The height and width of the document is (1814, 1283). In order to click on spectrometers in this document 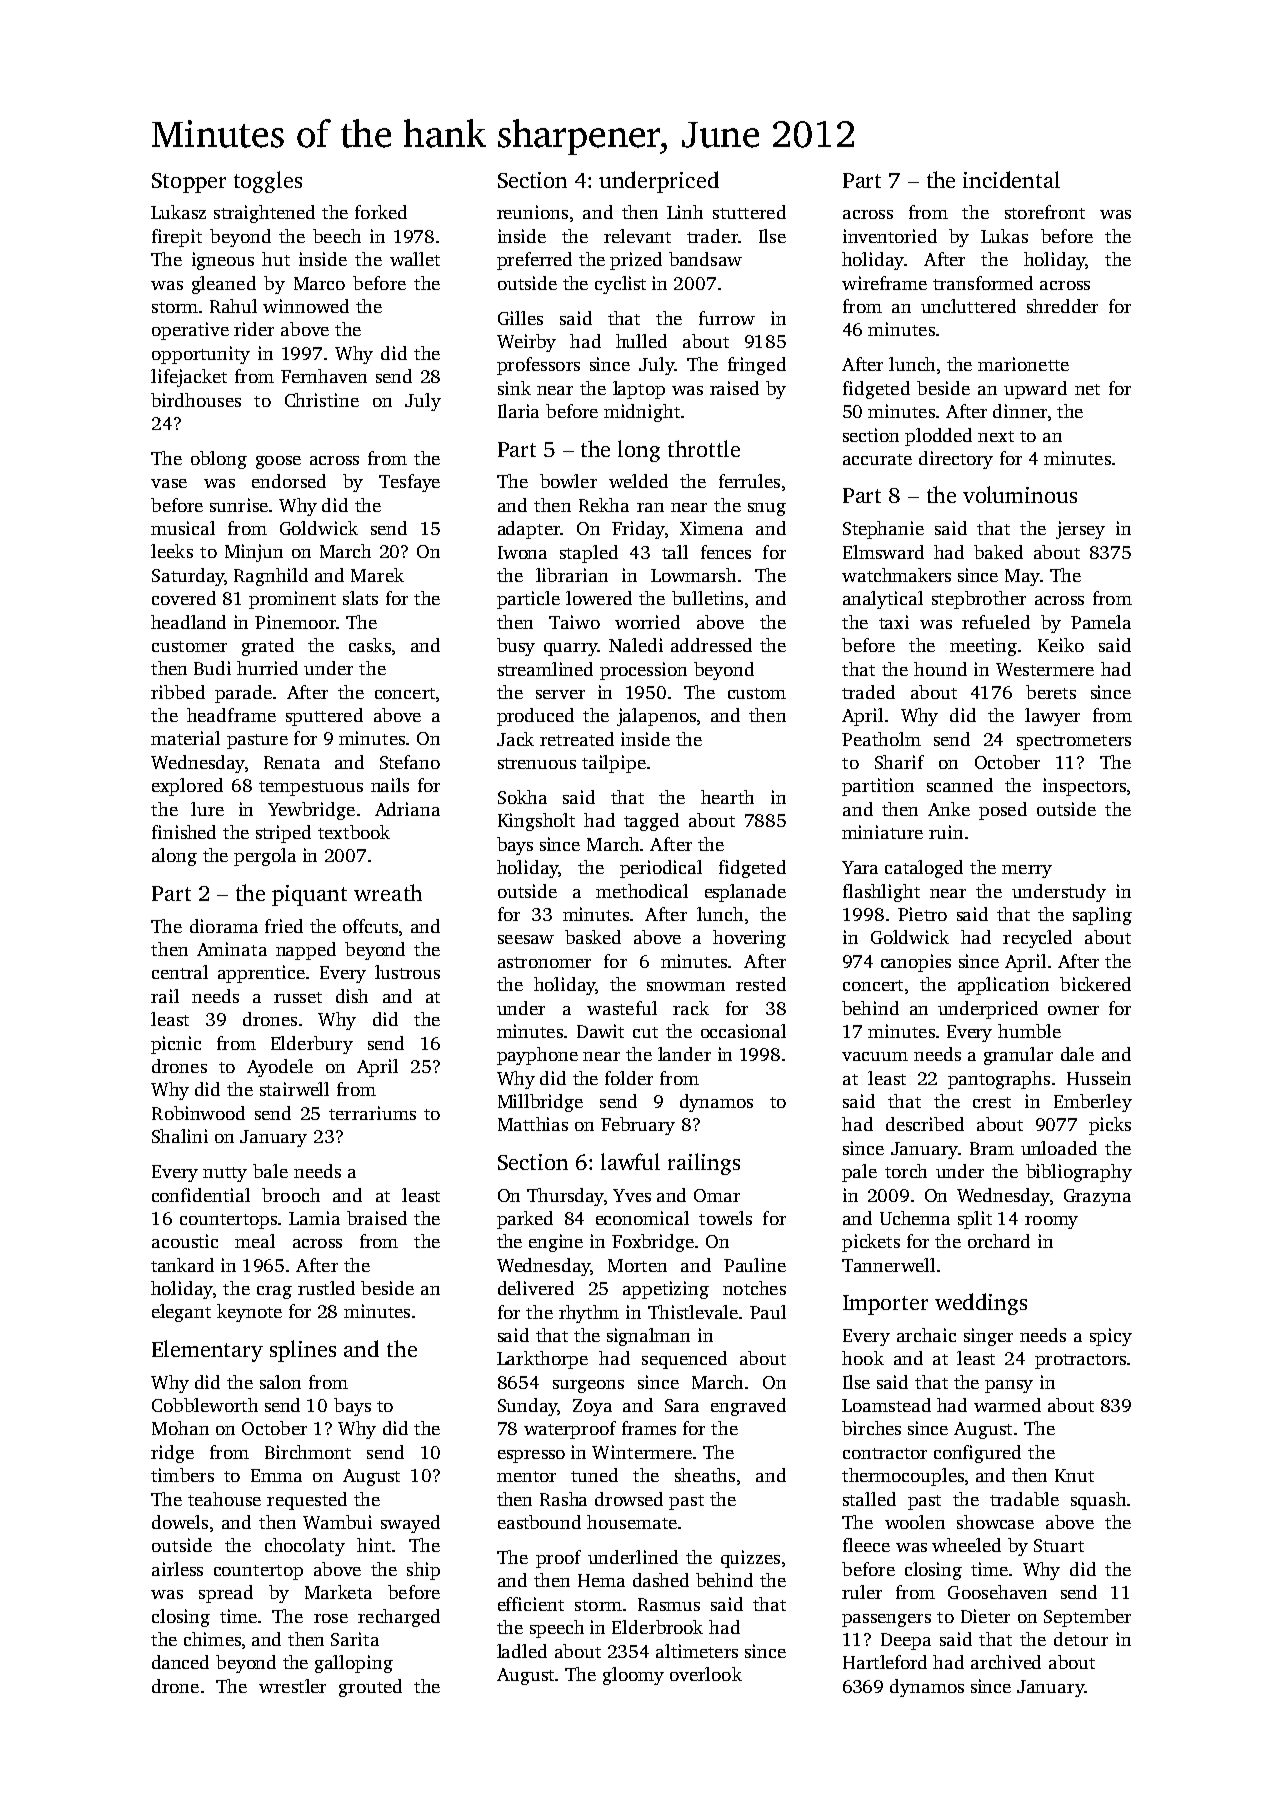, I will do `click(1074, 742)`.
